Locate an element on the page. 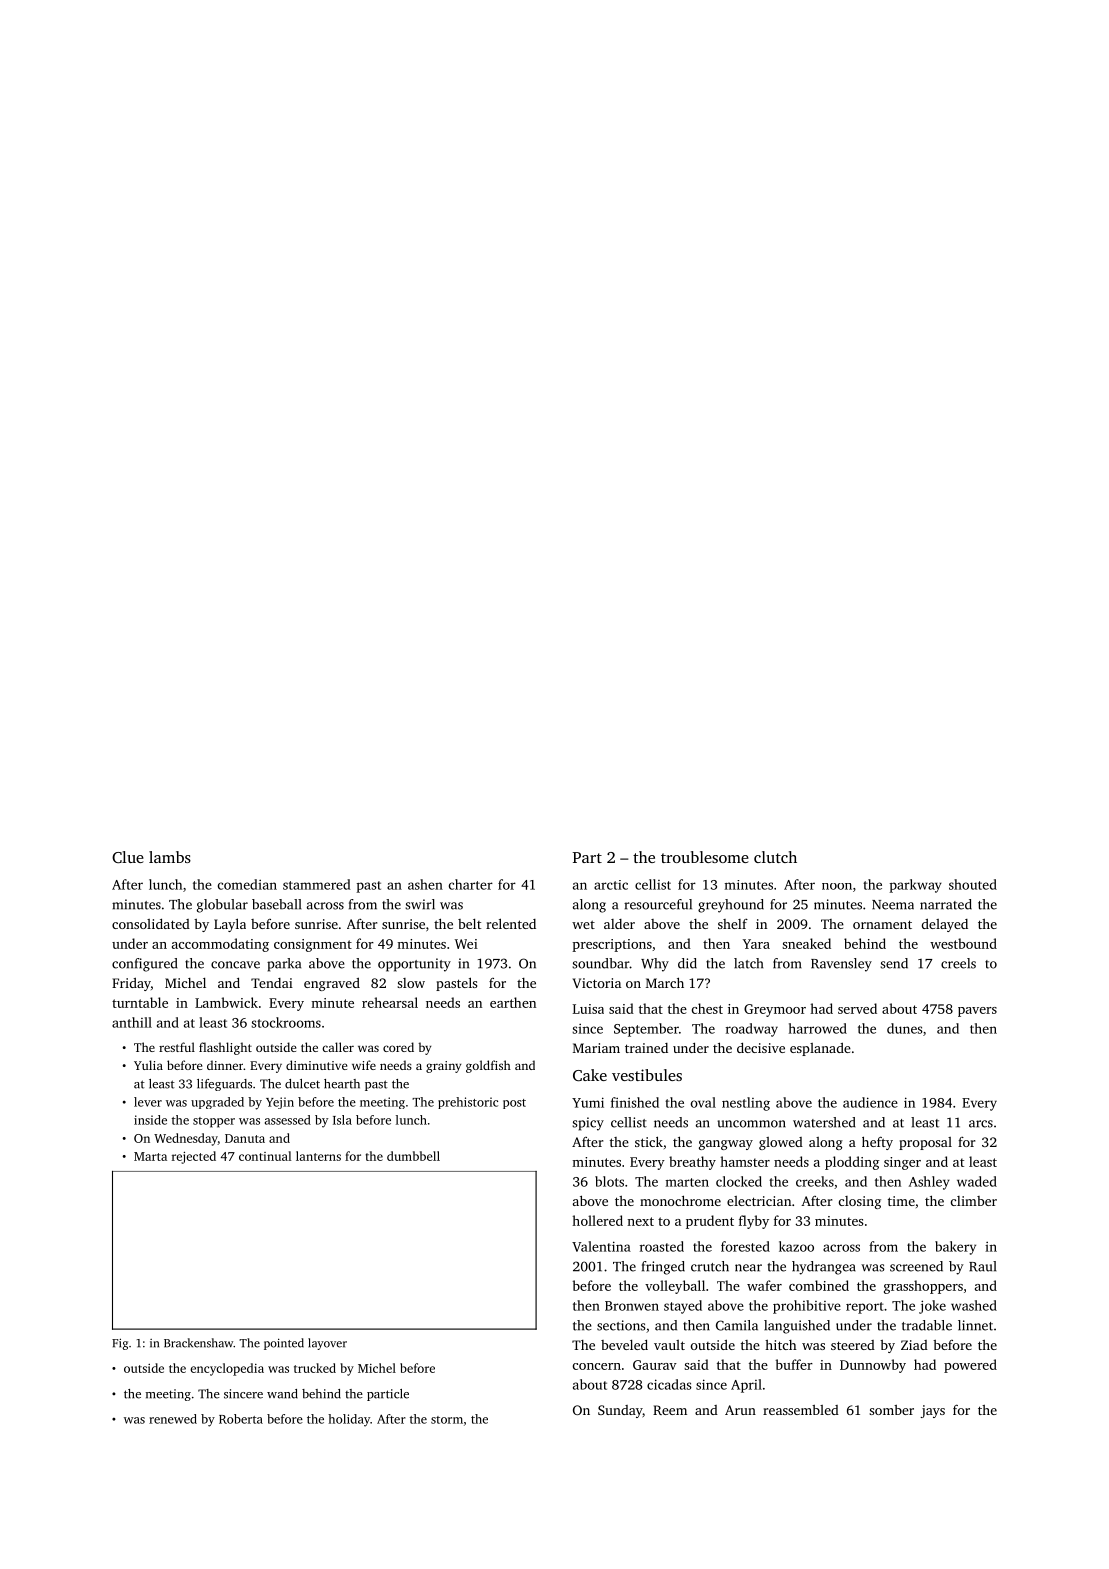  esplanade is located at coordinates (820, 1049).
